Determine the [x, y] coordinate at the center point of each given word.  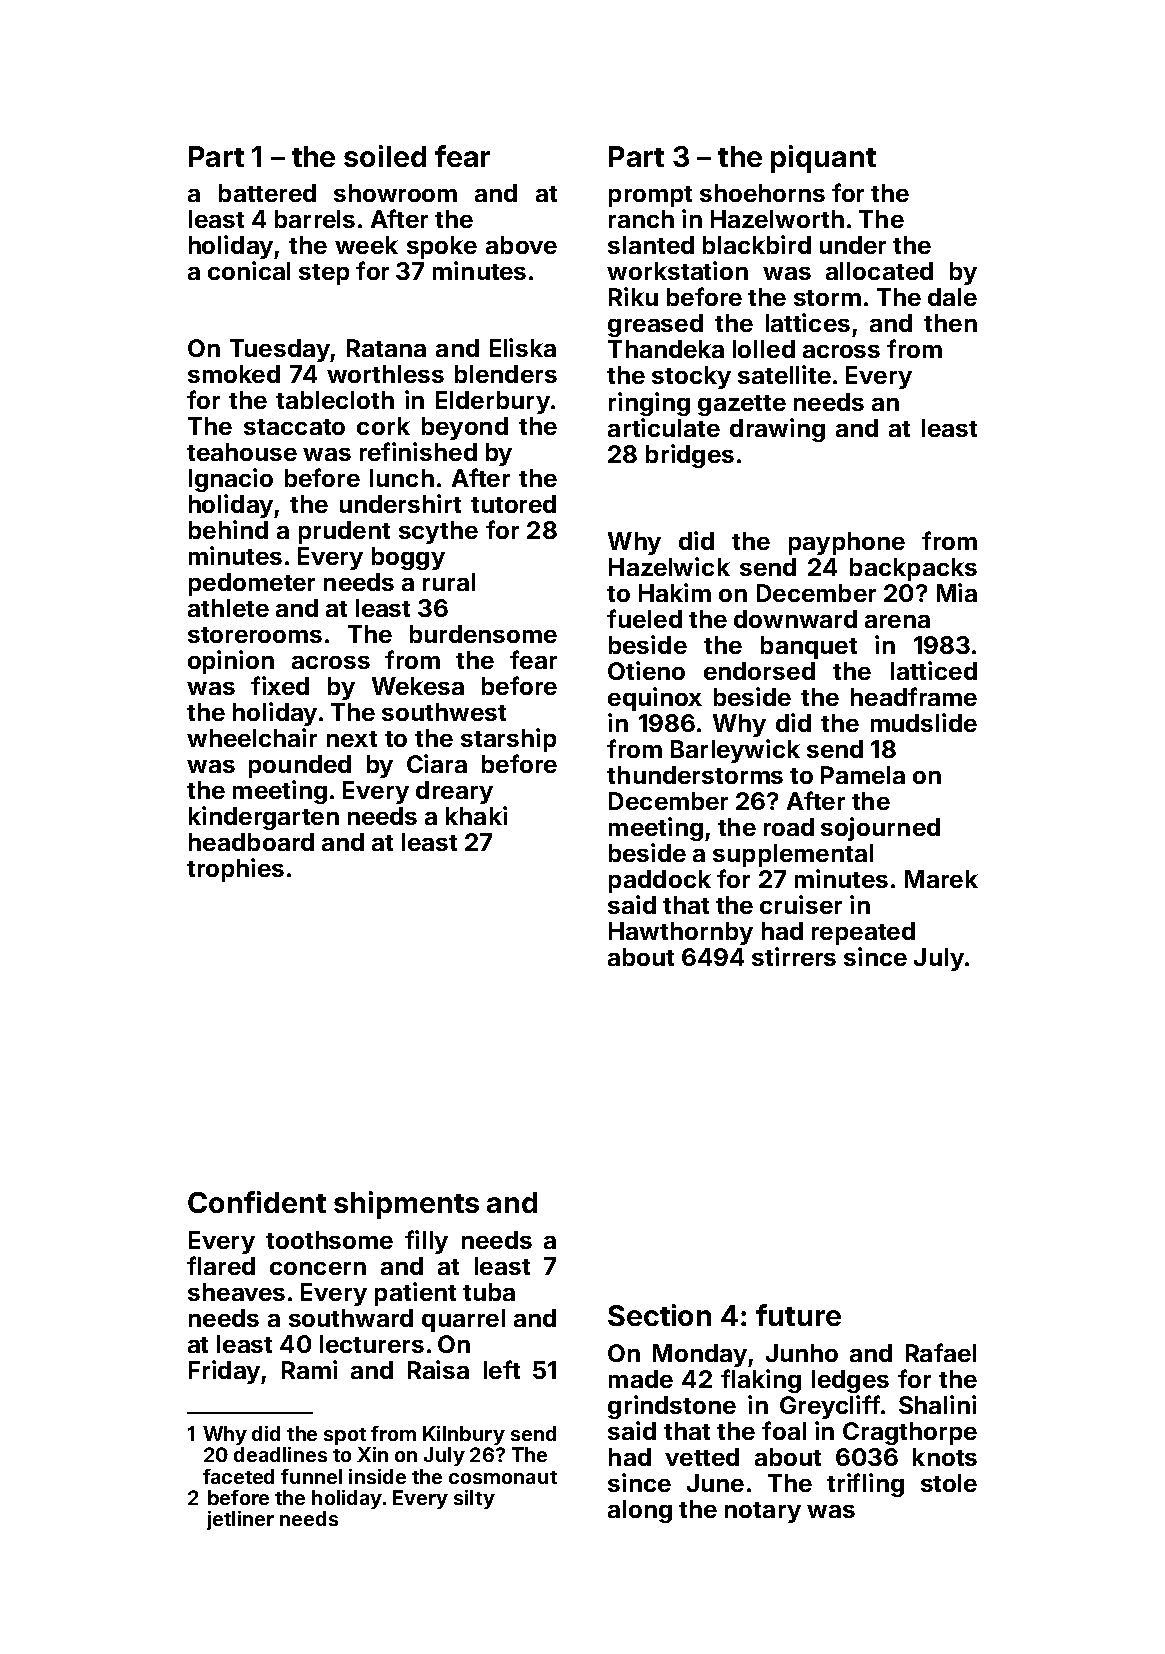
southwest [444, 712]
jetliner [240, 1520]
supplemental [793, 855]
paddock [660, 881]
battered [267, 193]
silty [474, 1499]
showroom [395, 193]
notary [763, 1512]
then [950, 323]
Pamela [863, 775]
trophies [235, 870]
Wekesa [418, 686]
